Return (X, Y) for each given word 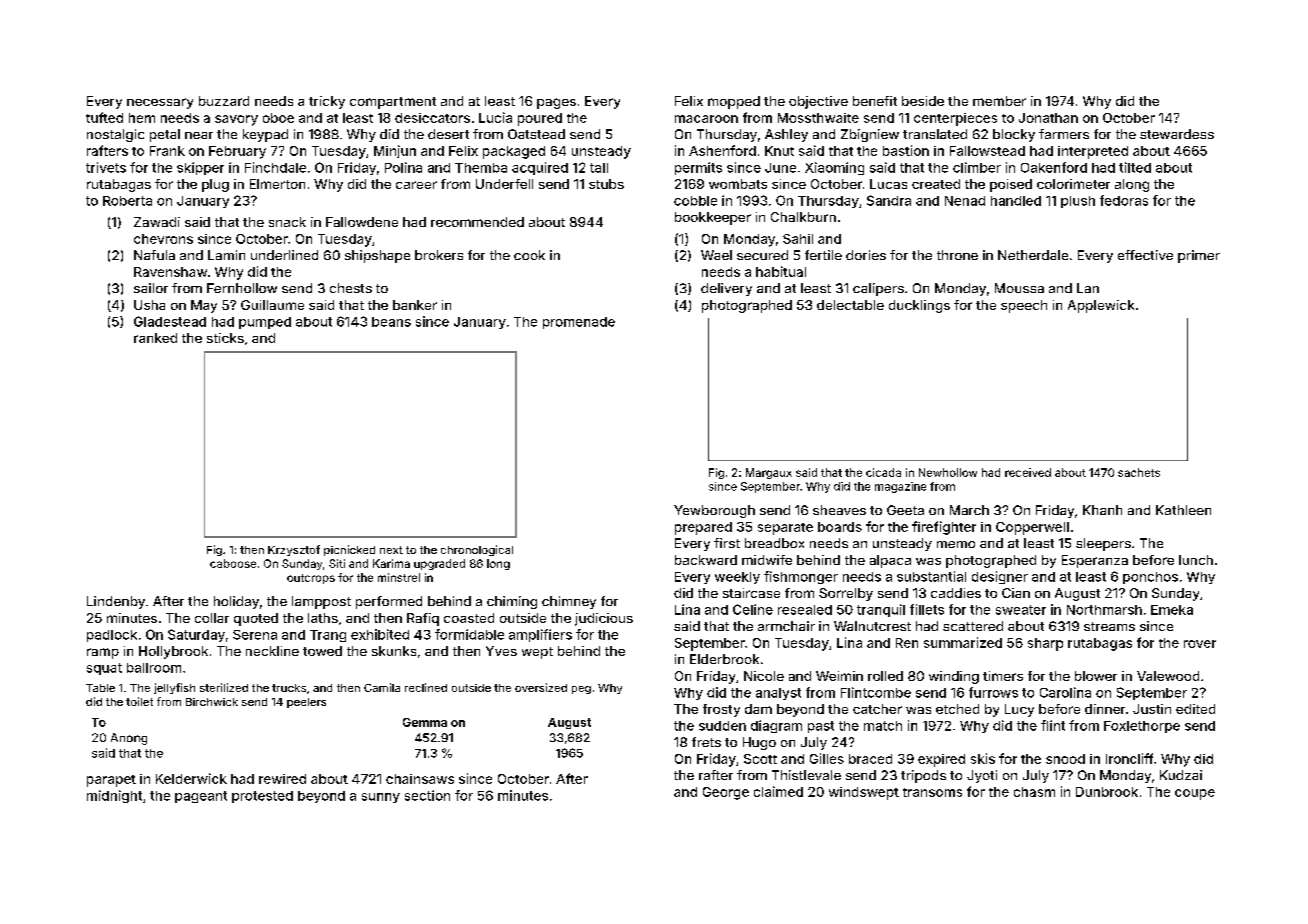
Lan (1088, 288)
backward (706, 560)
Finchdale (275, 167)
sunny (381, 798)
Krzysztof (294, 550)
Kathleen (1183, 510)
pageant (201, 797)
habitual (781, 271)
